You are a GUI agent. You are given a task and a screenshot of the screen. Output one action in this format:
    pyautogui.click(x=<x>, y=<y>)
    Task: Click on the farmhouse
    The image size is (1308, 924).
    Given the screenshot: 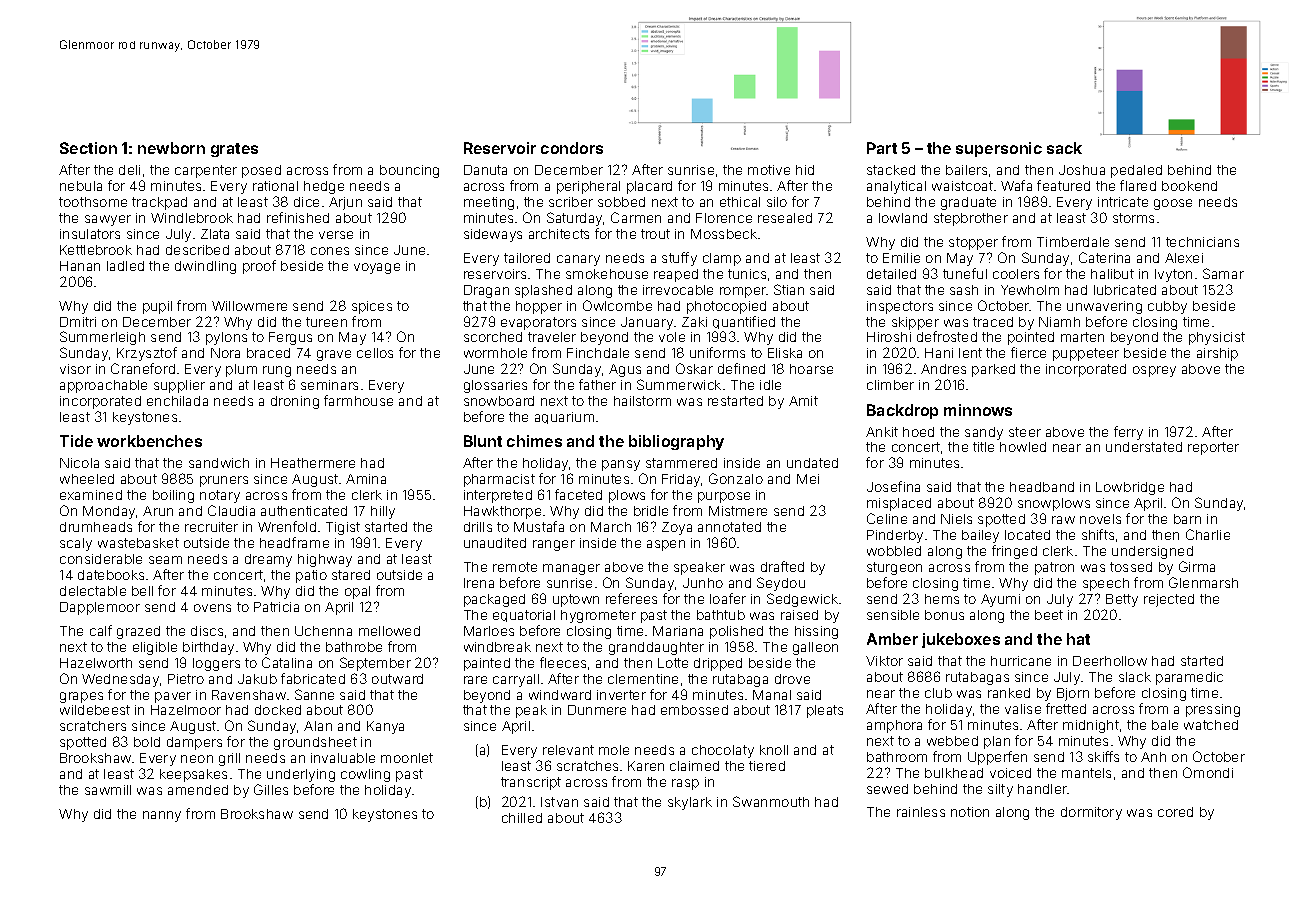 What is the action you would take?
    pyautogui.click(x=358, y=400)
